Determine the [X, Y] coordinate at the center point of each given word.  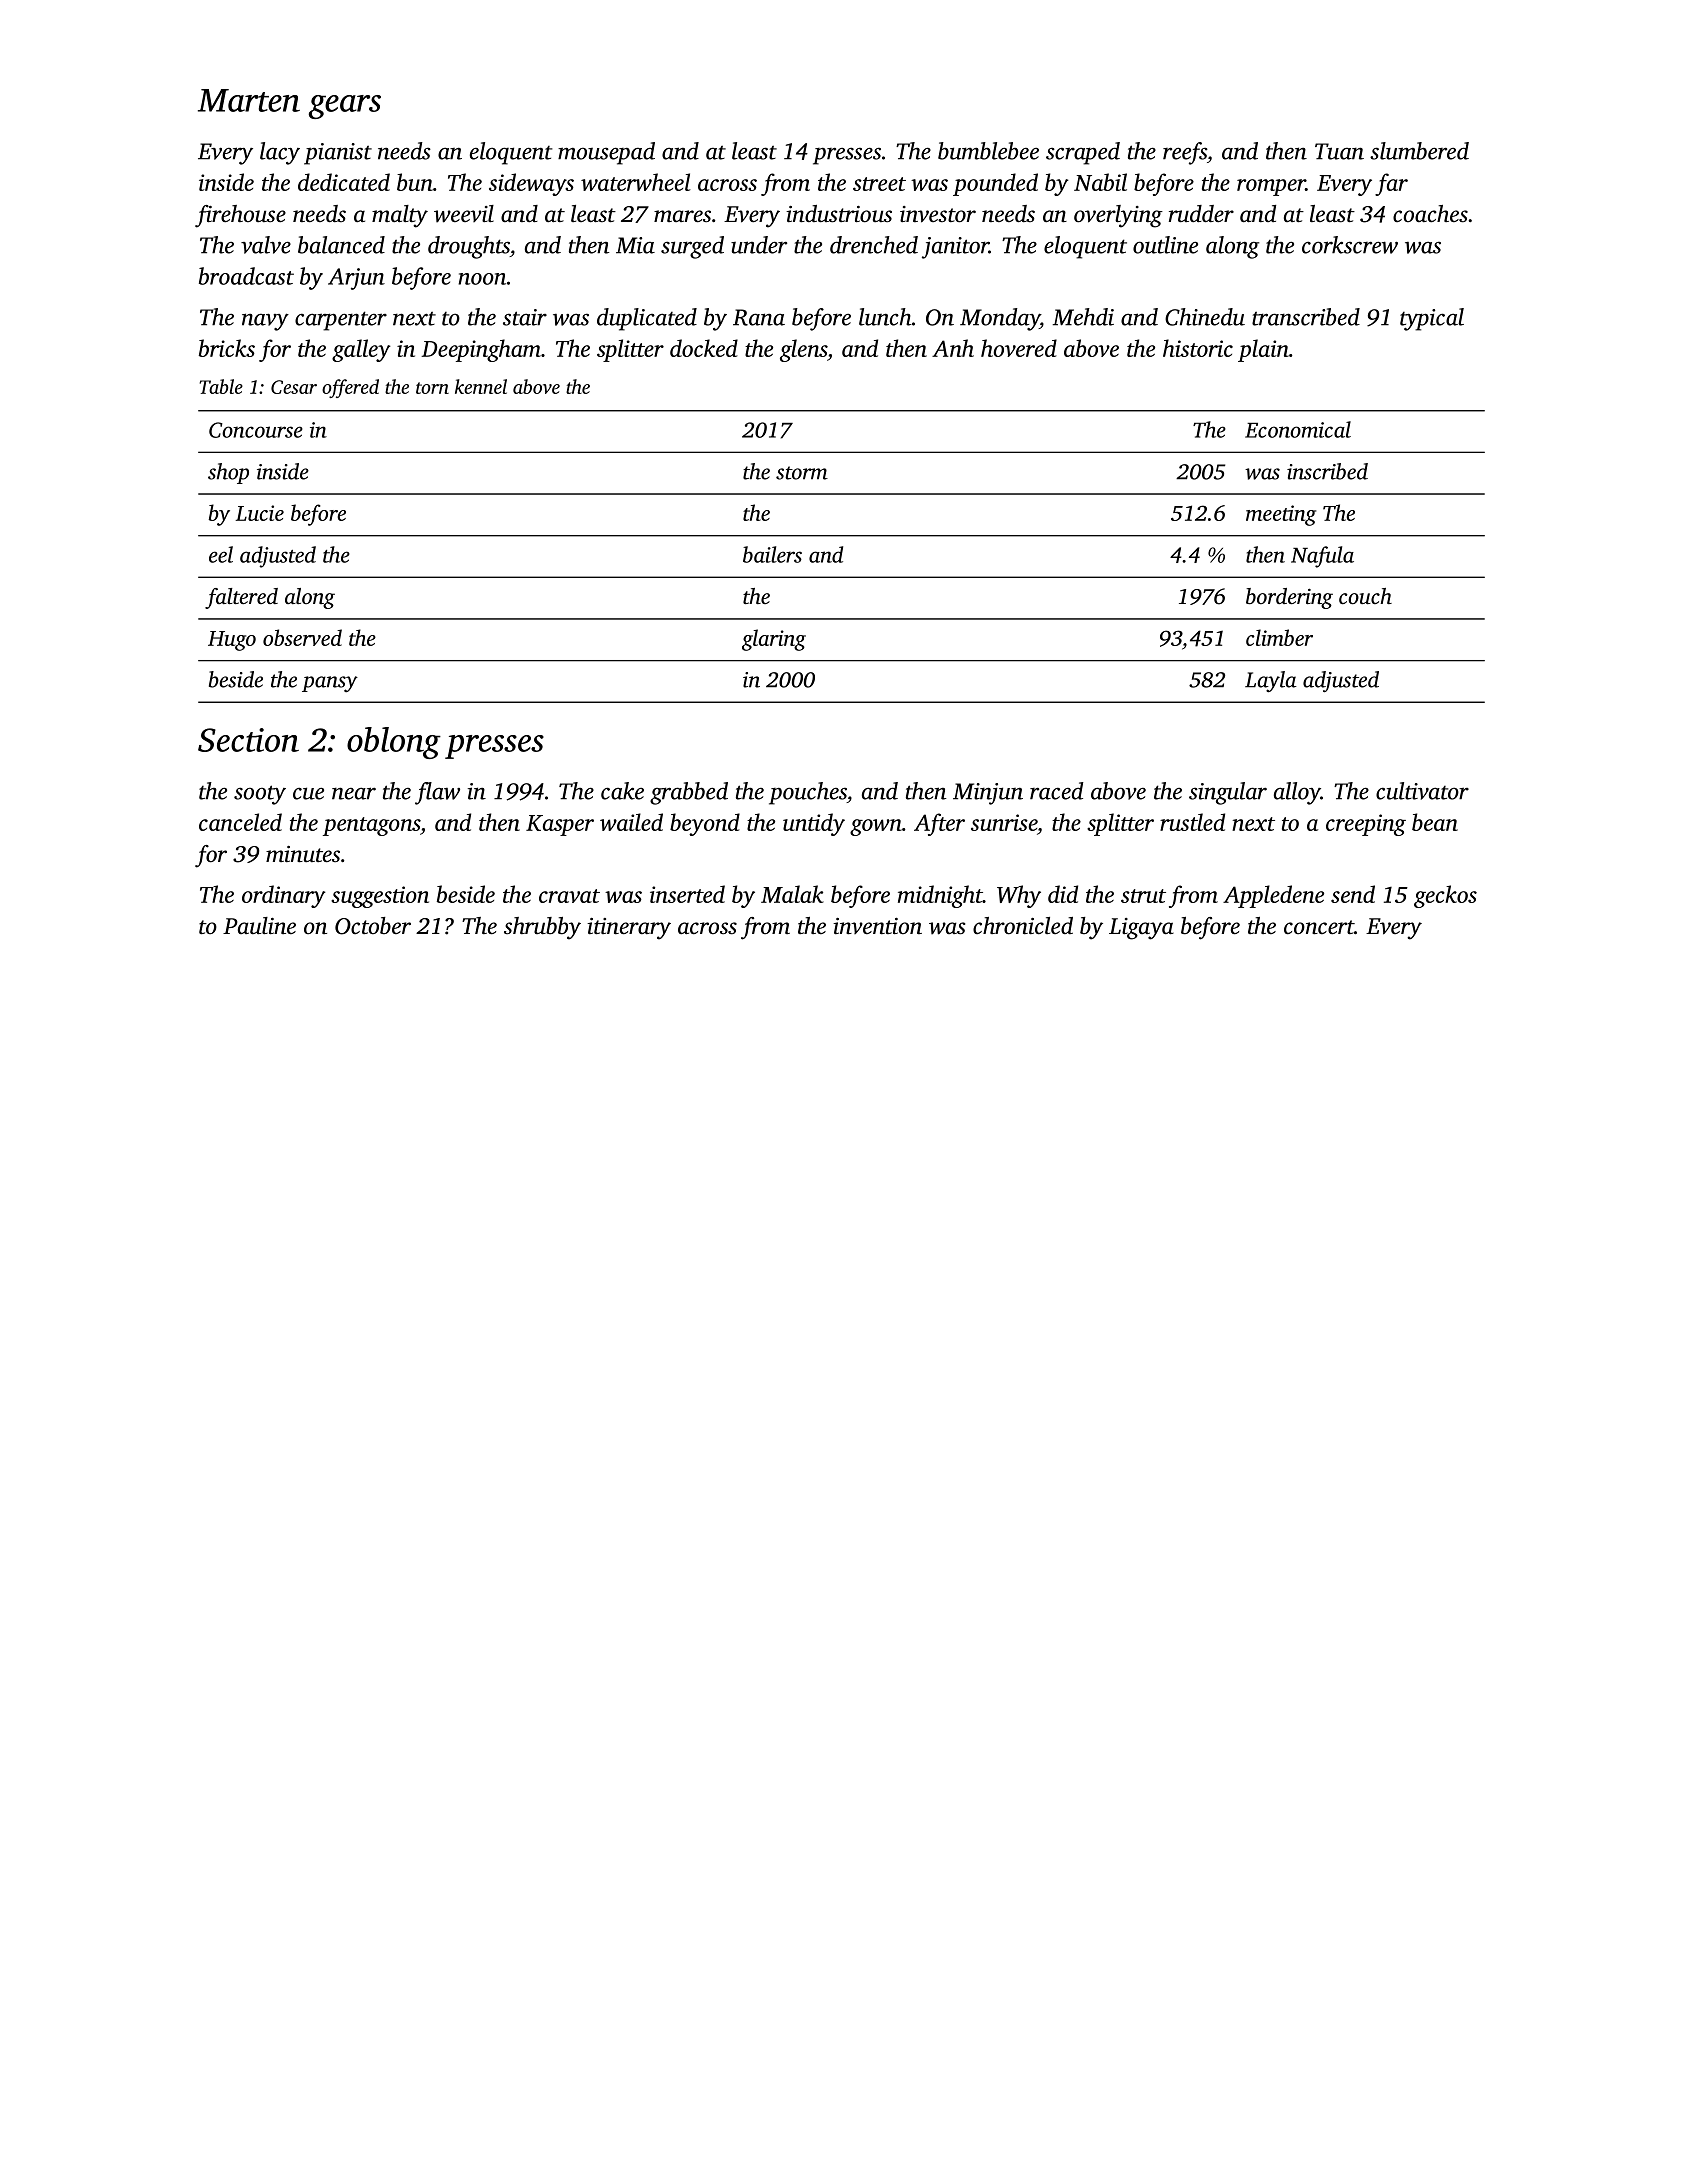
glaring [774, 640]
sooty [260, 795]
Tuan [1339, 151]
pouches [808, 793]
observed [302, 637]
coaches [1430, 214]
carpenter [341, 321]
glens [803, 350]
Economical [1298, 429]
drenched [874, 245]
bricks [227, 348]
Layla [1271, 682]
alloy [1297, 793]
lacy [280, 153]
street [879, 184]
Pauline [259, 925]
